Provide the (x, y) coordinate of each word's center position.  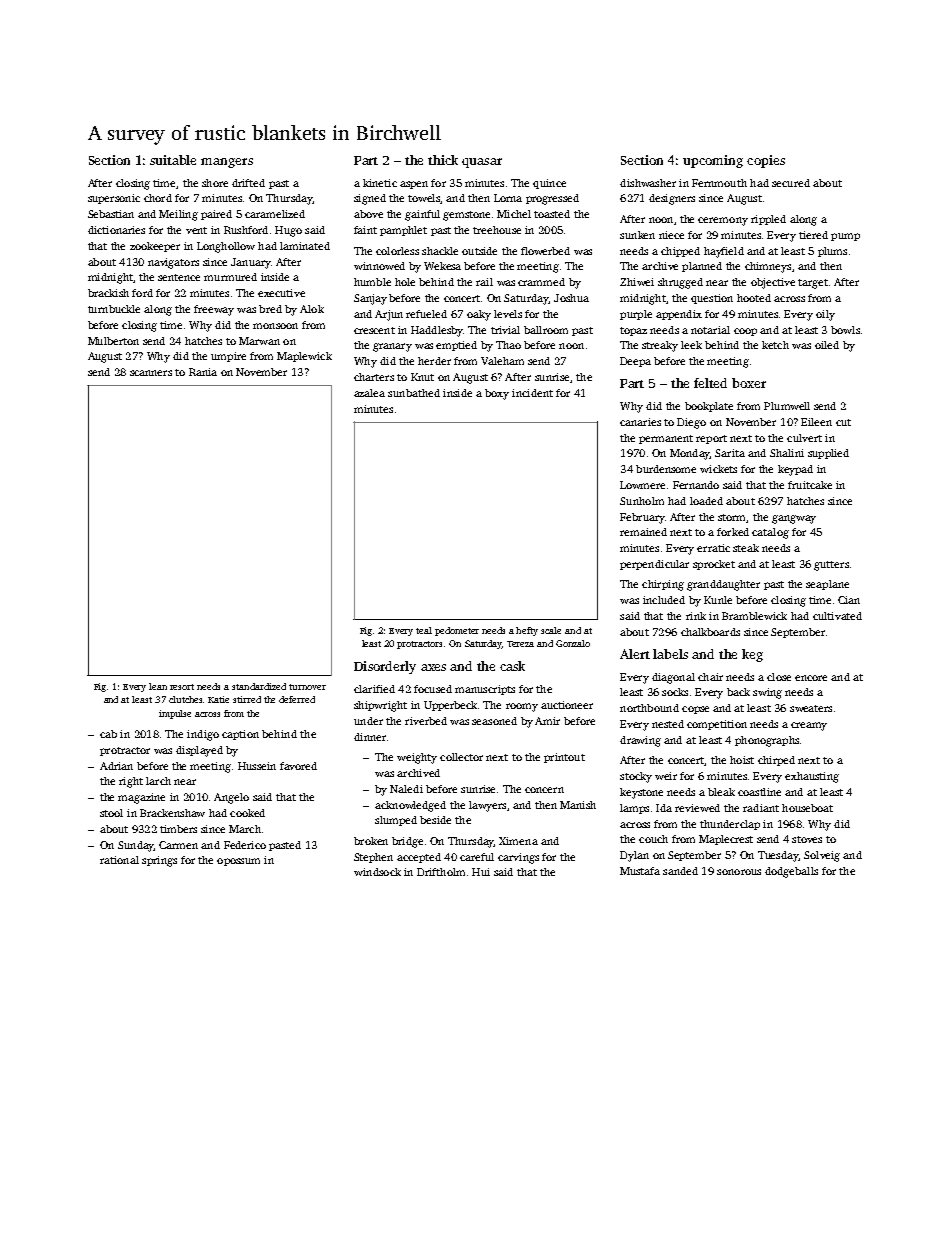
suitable (173, 160)
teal (424, 630)
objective (773, 283)
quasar (482, 163)
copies (766, 161)
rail (484, 282)
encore (811, 678)
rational (119, 860)
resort (182, 687)
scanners (151, 373)
